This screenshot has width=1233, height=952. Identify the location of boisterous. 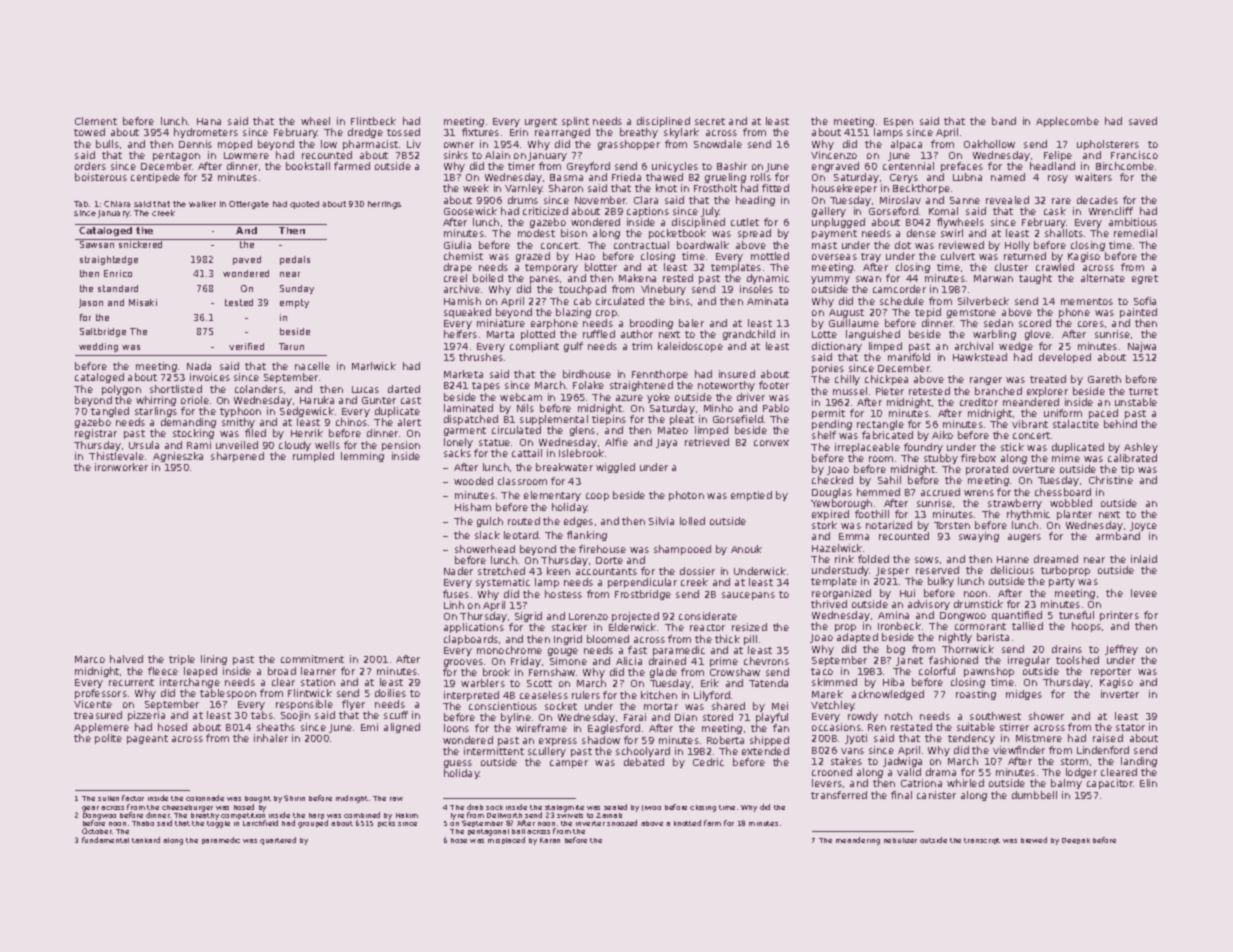
(101, 177).
